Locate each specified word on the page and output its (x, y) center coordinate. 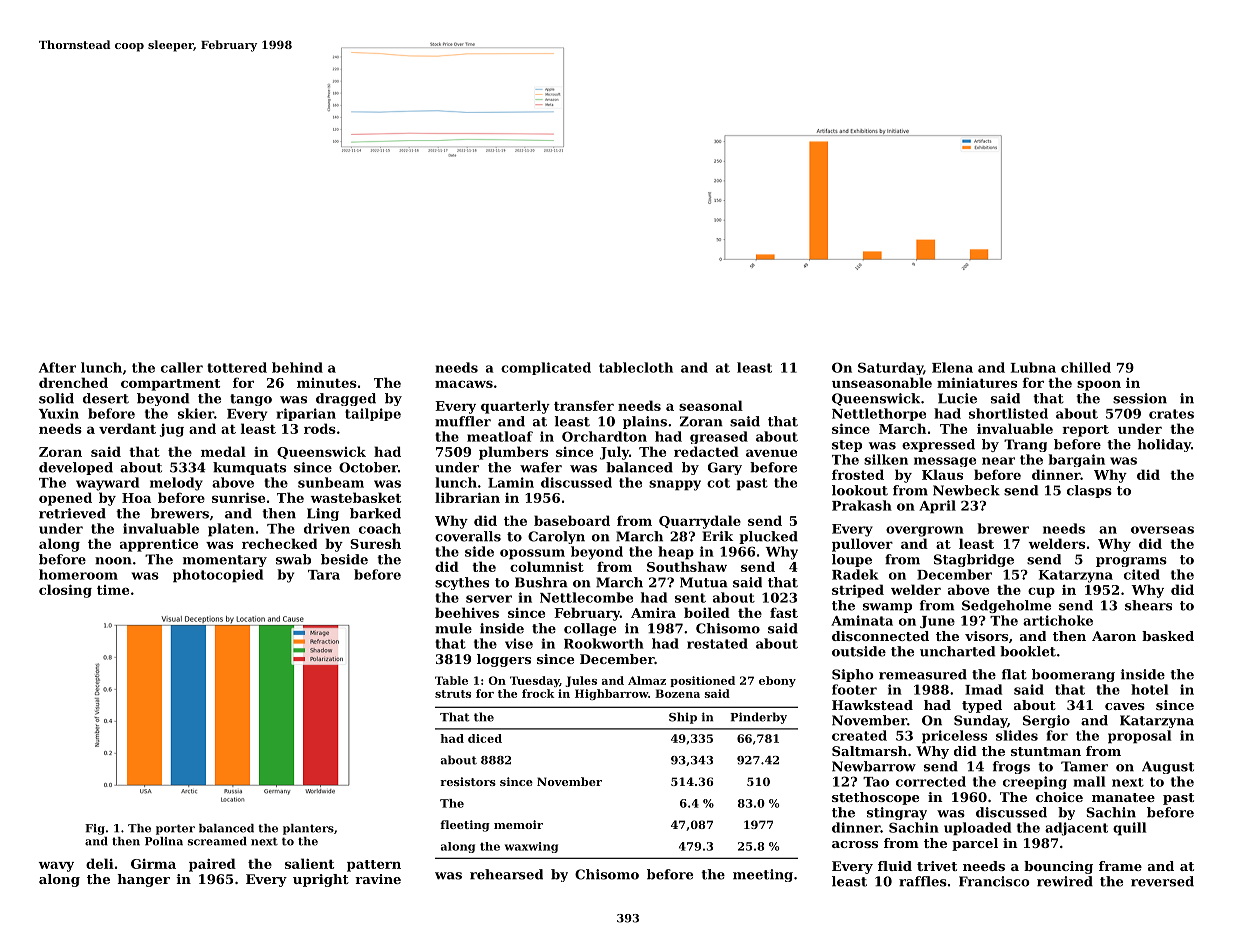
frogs (1011, 767)
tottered (237, 367)
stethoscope (875, 798)
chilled (1086, 367)
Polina (164, 841)
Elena (952, 367)
